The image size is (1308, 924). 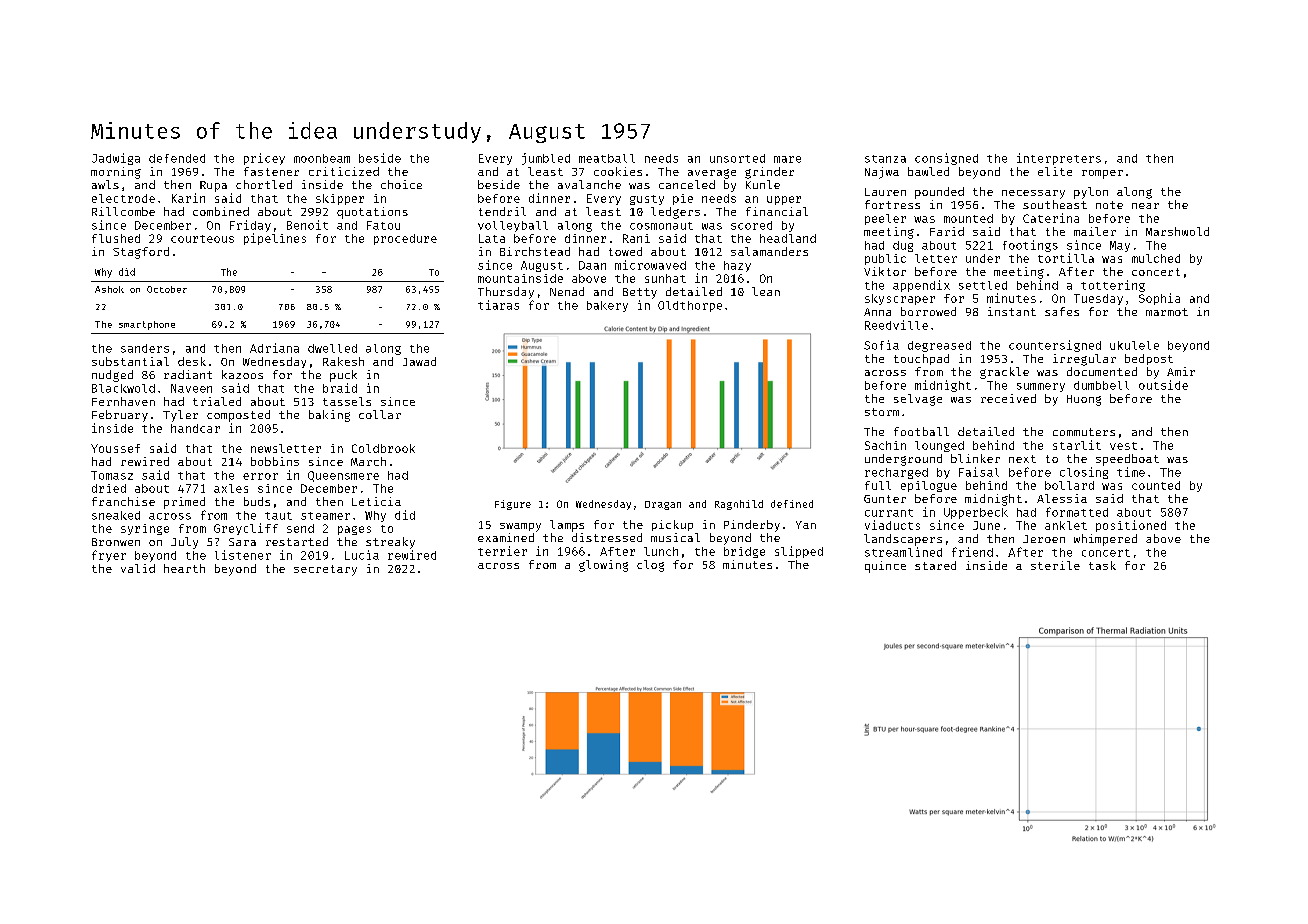 I want to click on Nenad, so click(x=567, y=291).
